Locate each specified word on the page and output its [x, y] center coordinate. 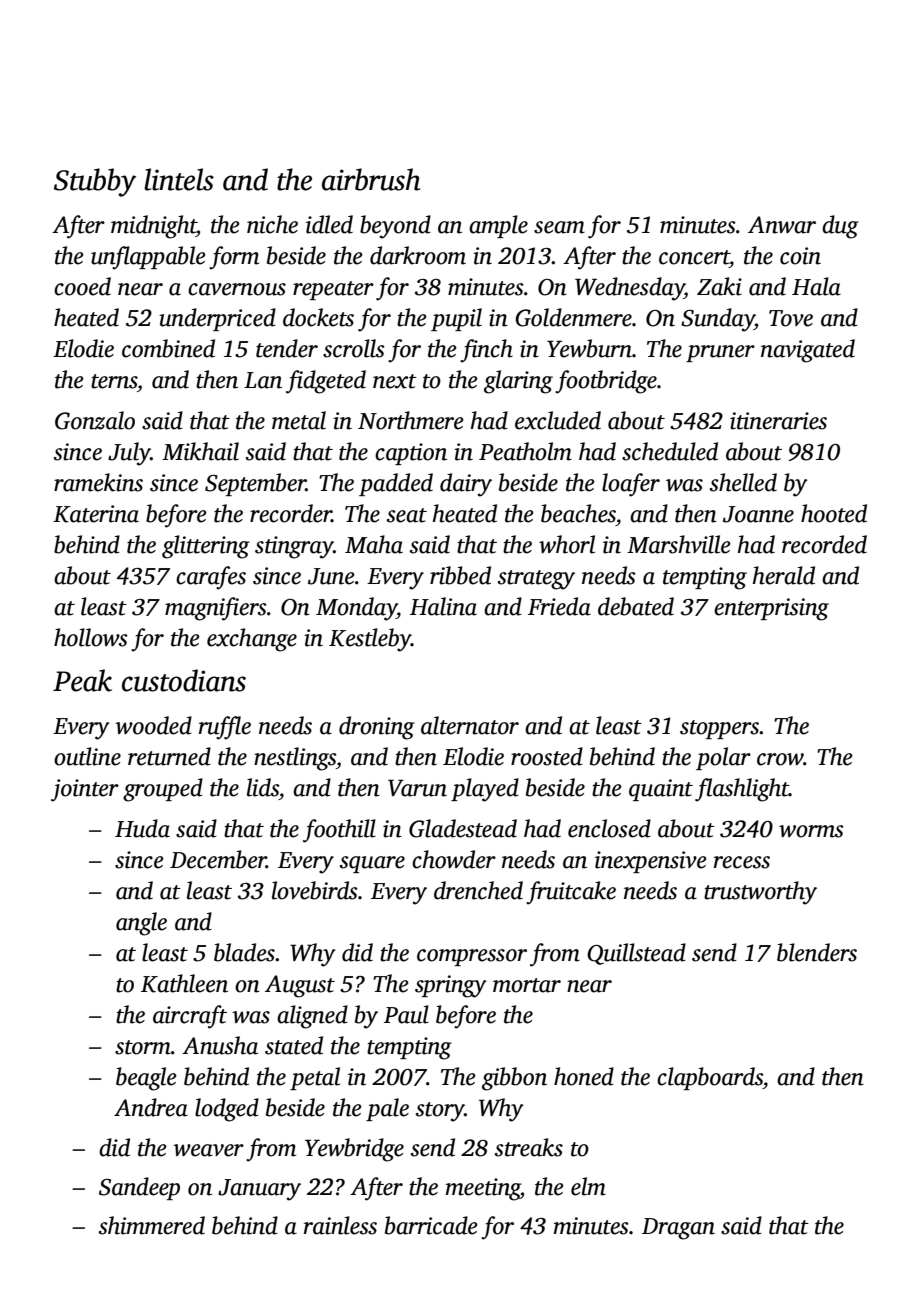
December [218, 859]
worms [811, 831]
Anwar [782, 225]
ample [498, 226]
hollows [91, 637]
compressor [472, 957]
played [485, 790]
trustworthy [760, 893]
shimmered [152, 1225]
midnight [153, 227]
